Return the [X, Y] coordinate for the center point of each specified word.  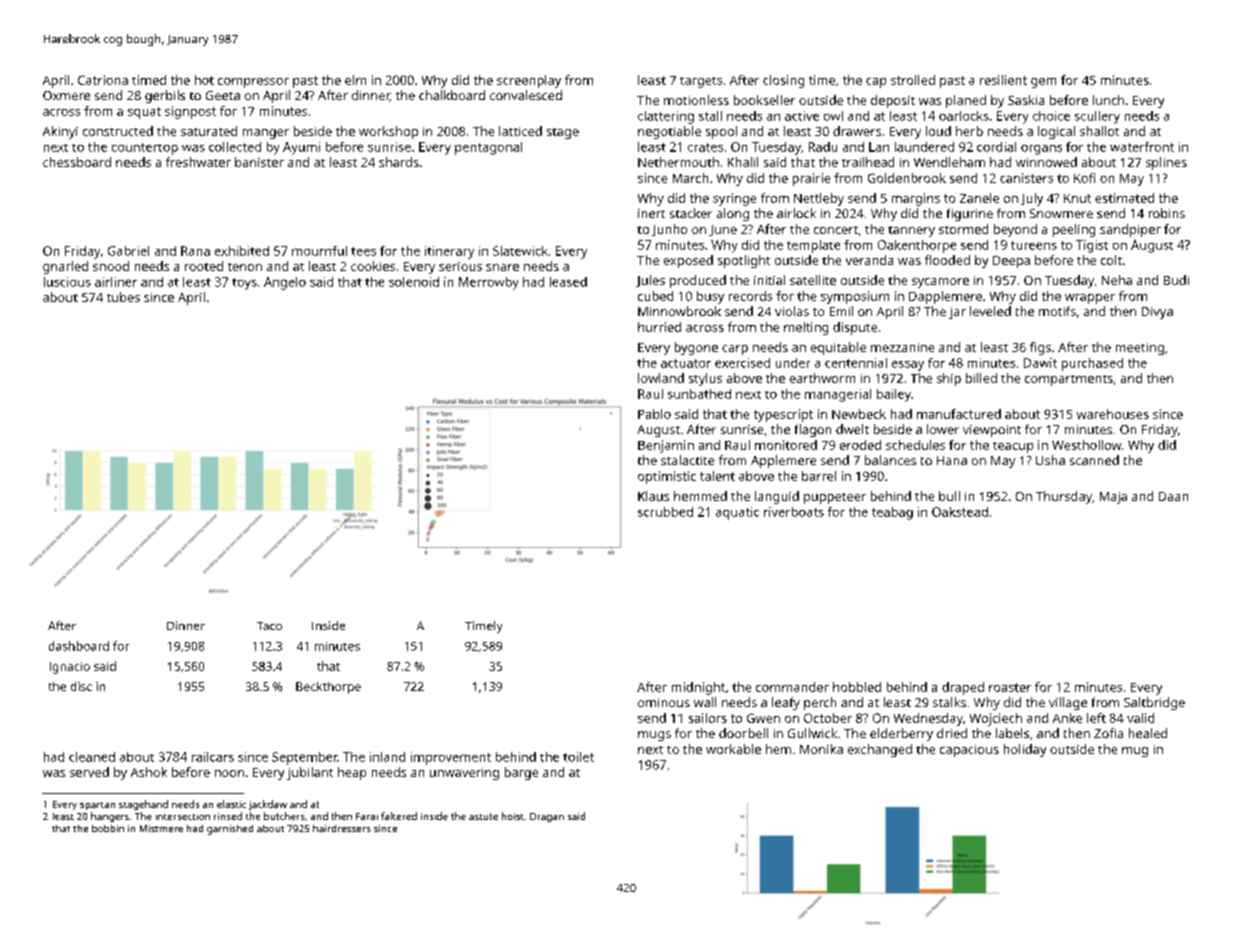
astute [483, 816]
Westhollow [1086, 445]
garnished [230, 830]
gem [1043, 83]
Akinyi [60, 132]
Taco [269, 626]
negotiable [669, 132]
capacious [969, 751]
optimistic [667, 477]
